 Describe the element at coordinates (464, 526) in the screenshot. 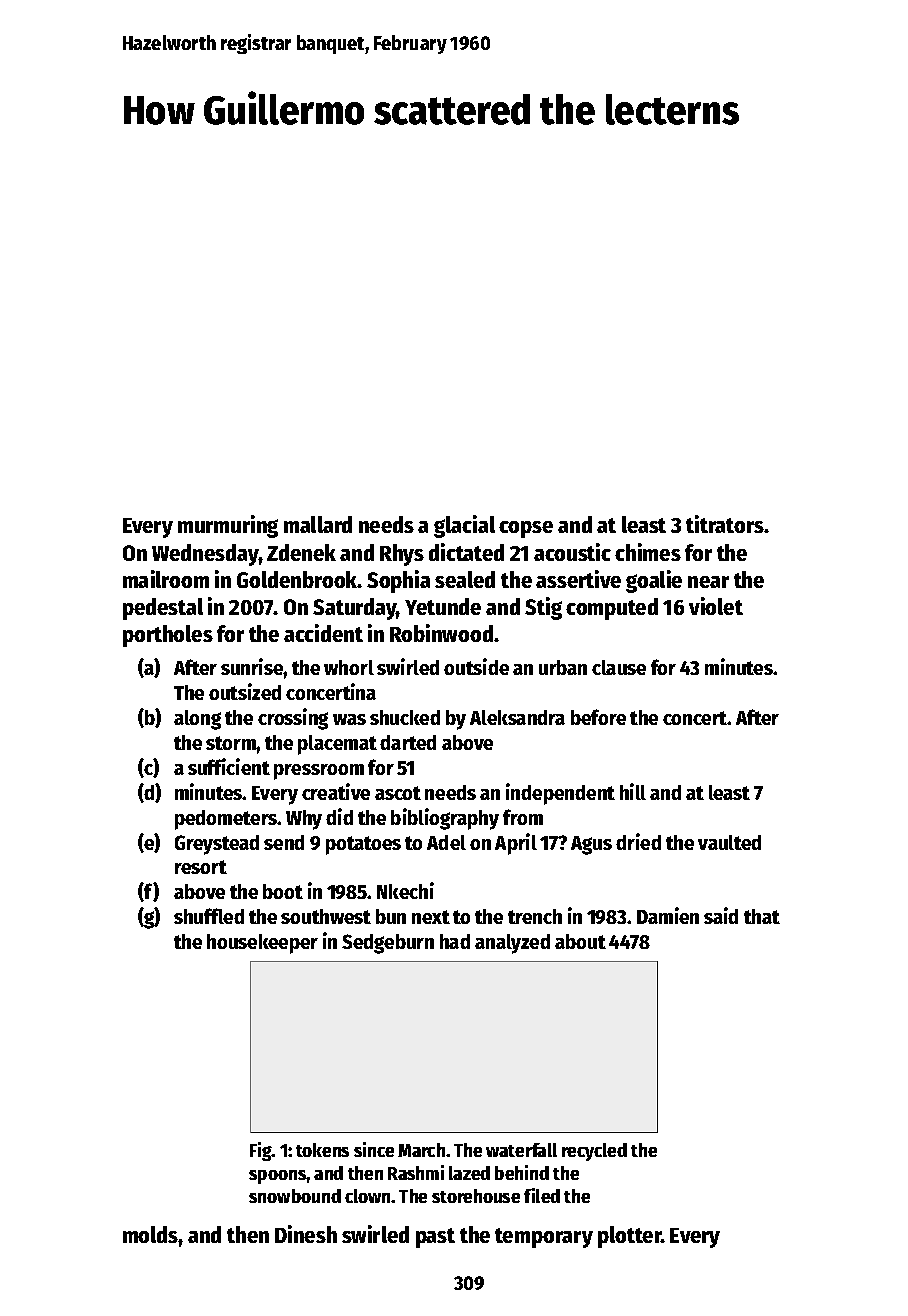

I see `glacial` at that location.
